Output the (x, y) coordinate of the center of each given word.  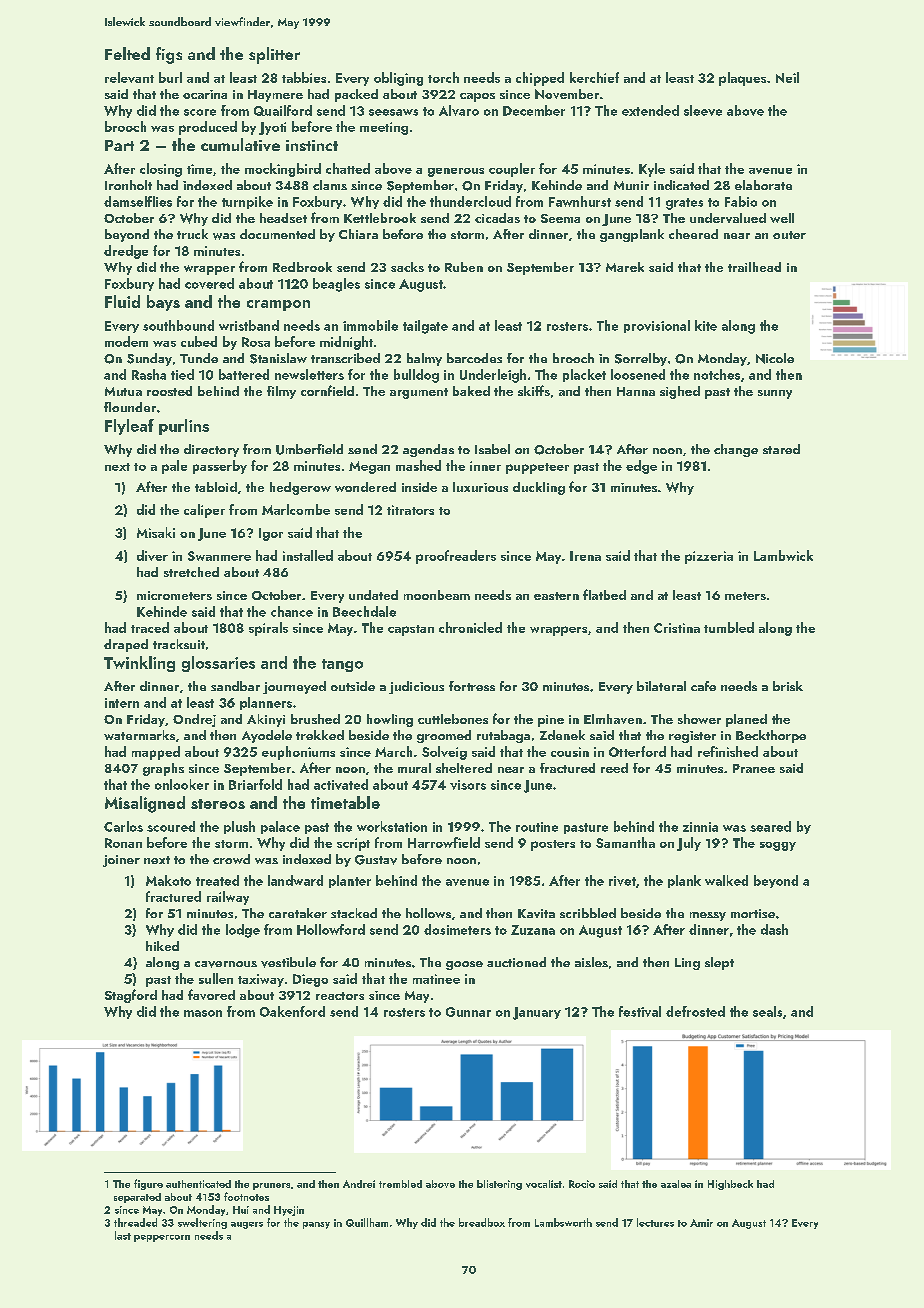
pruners (271, 1186)
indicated (681, 185)
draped (126, 645)
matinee (436, 979)
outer (789, 235)
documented (277, 234)
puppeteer (537, 468)
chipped (540, 79)
